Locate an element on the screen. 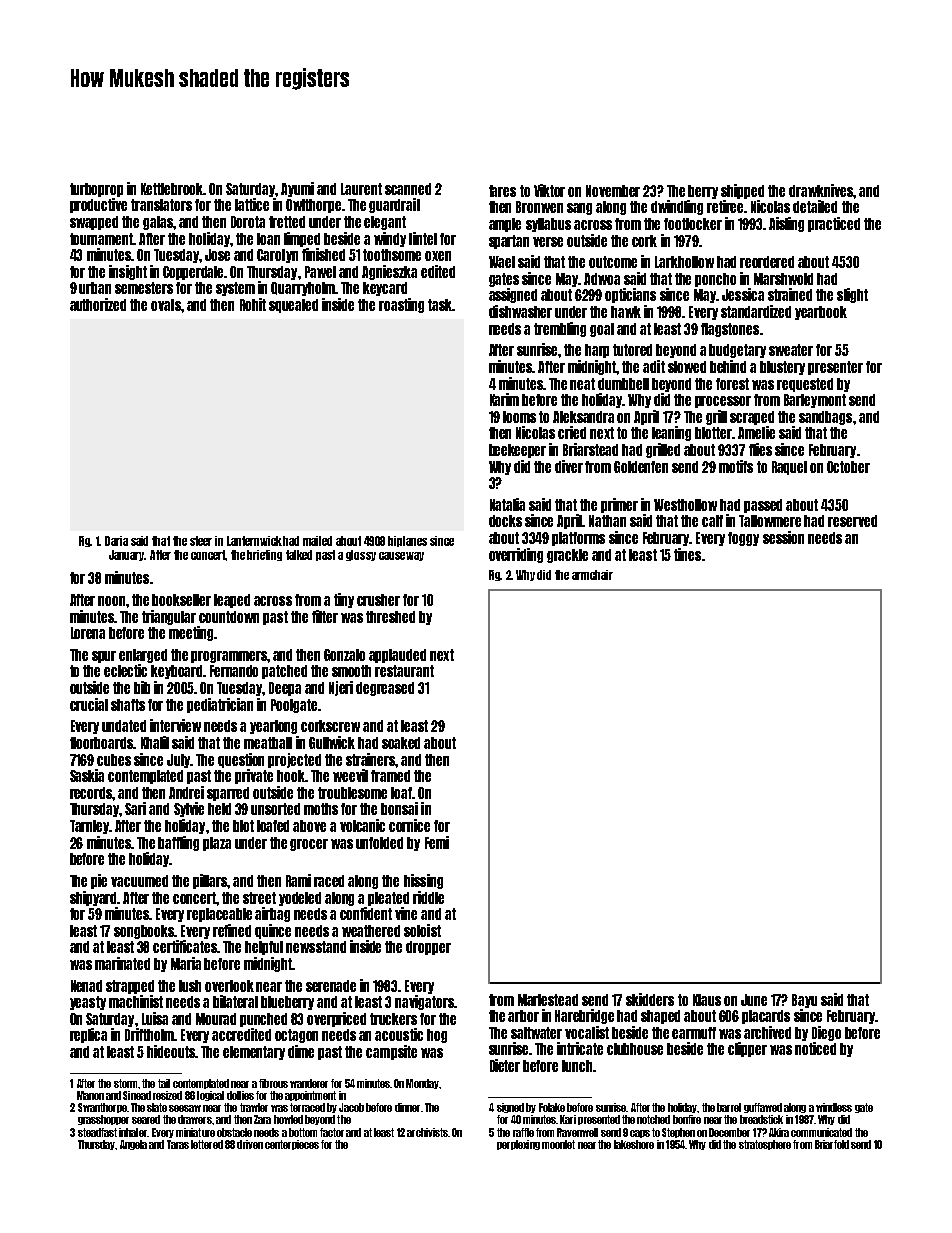 The width and height of the screenshot is (952, 1233). skidders is located at coordinates (650, 999).
